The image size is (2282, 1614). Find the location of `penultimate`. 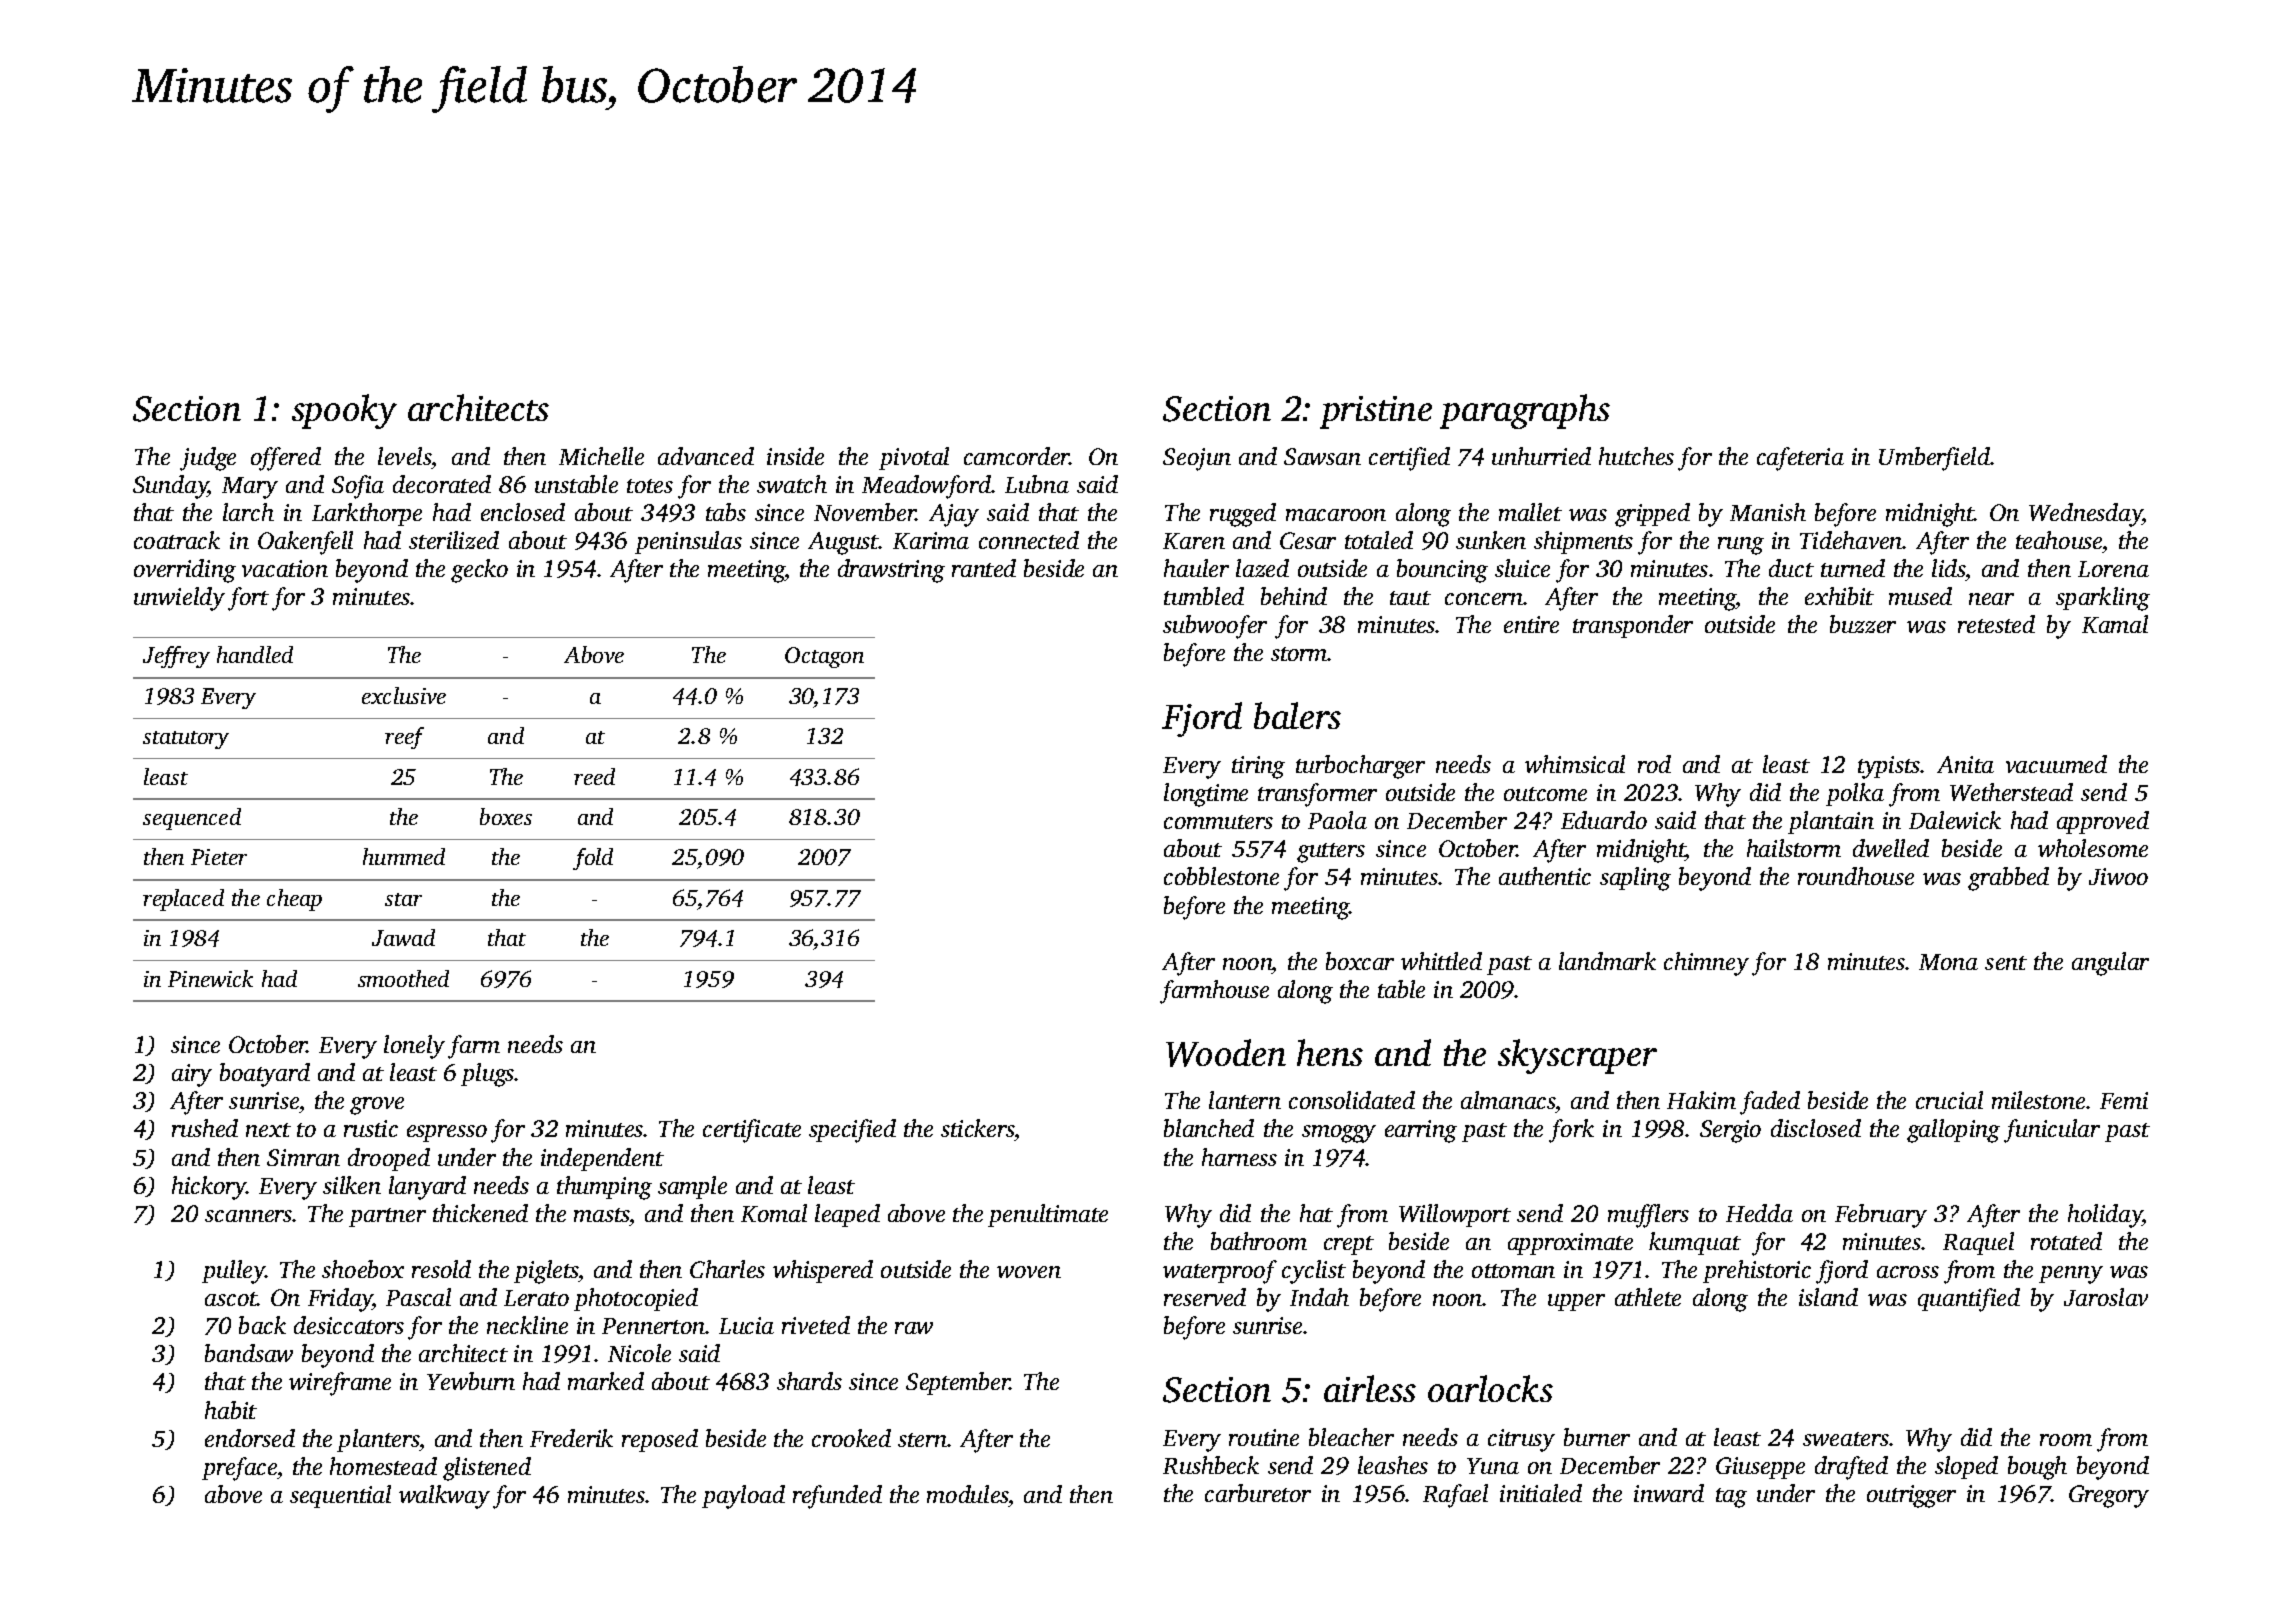

penultimate is located at coordinates (1048, 1215).
